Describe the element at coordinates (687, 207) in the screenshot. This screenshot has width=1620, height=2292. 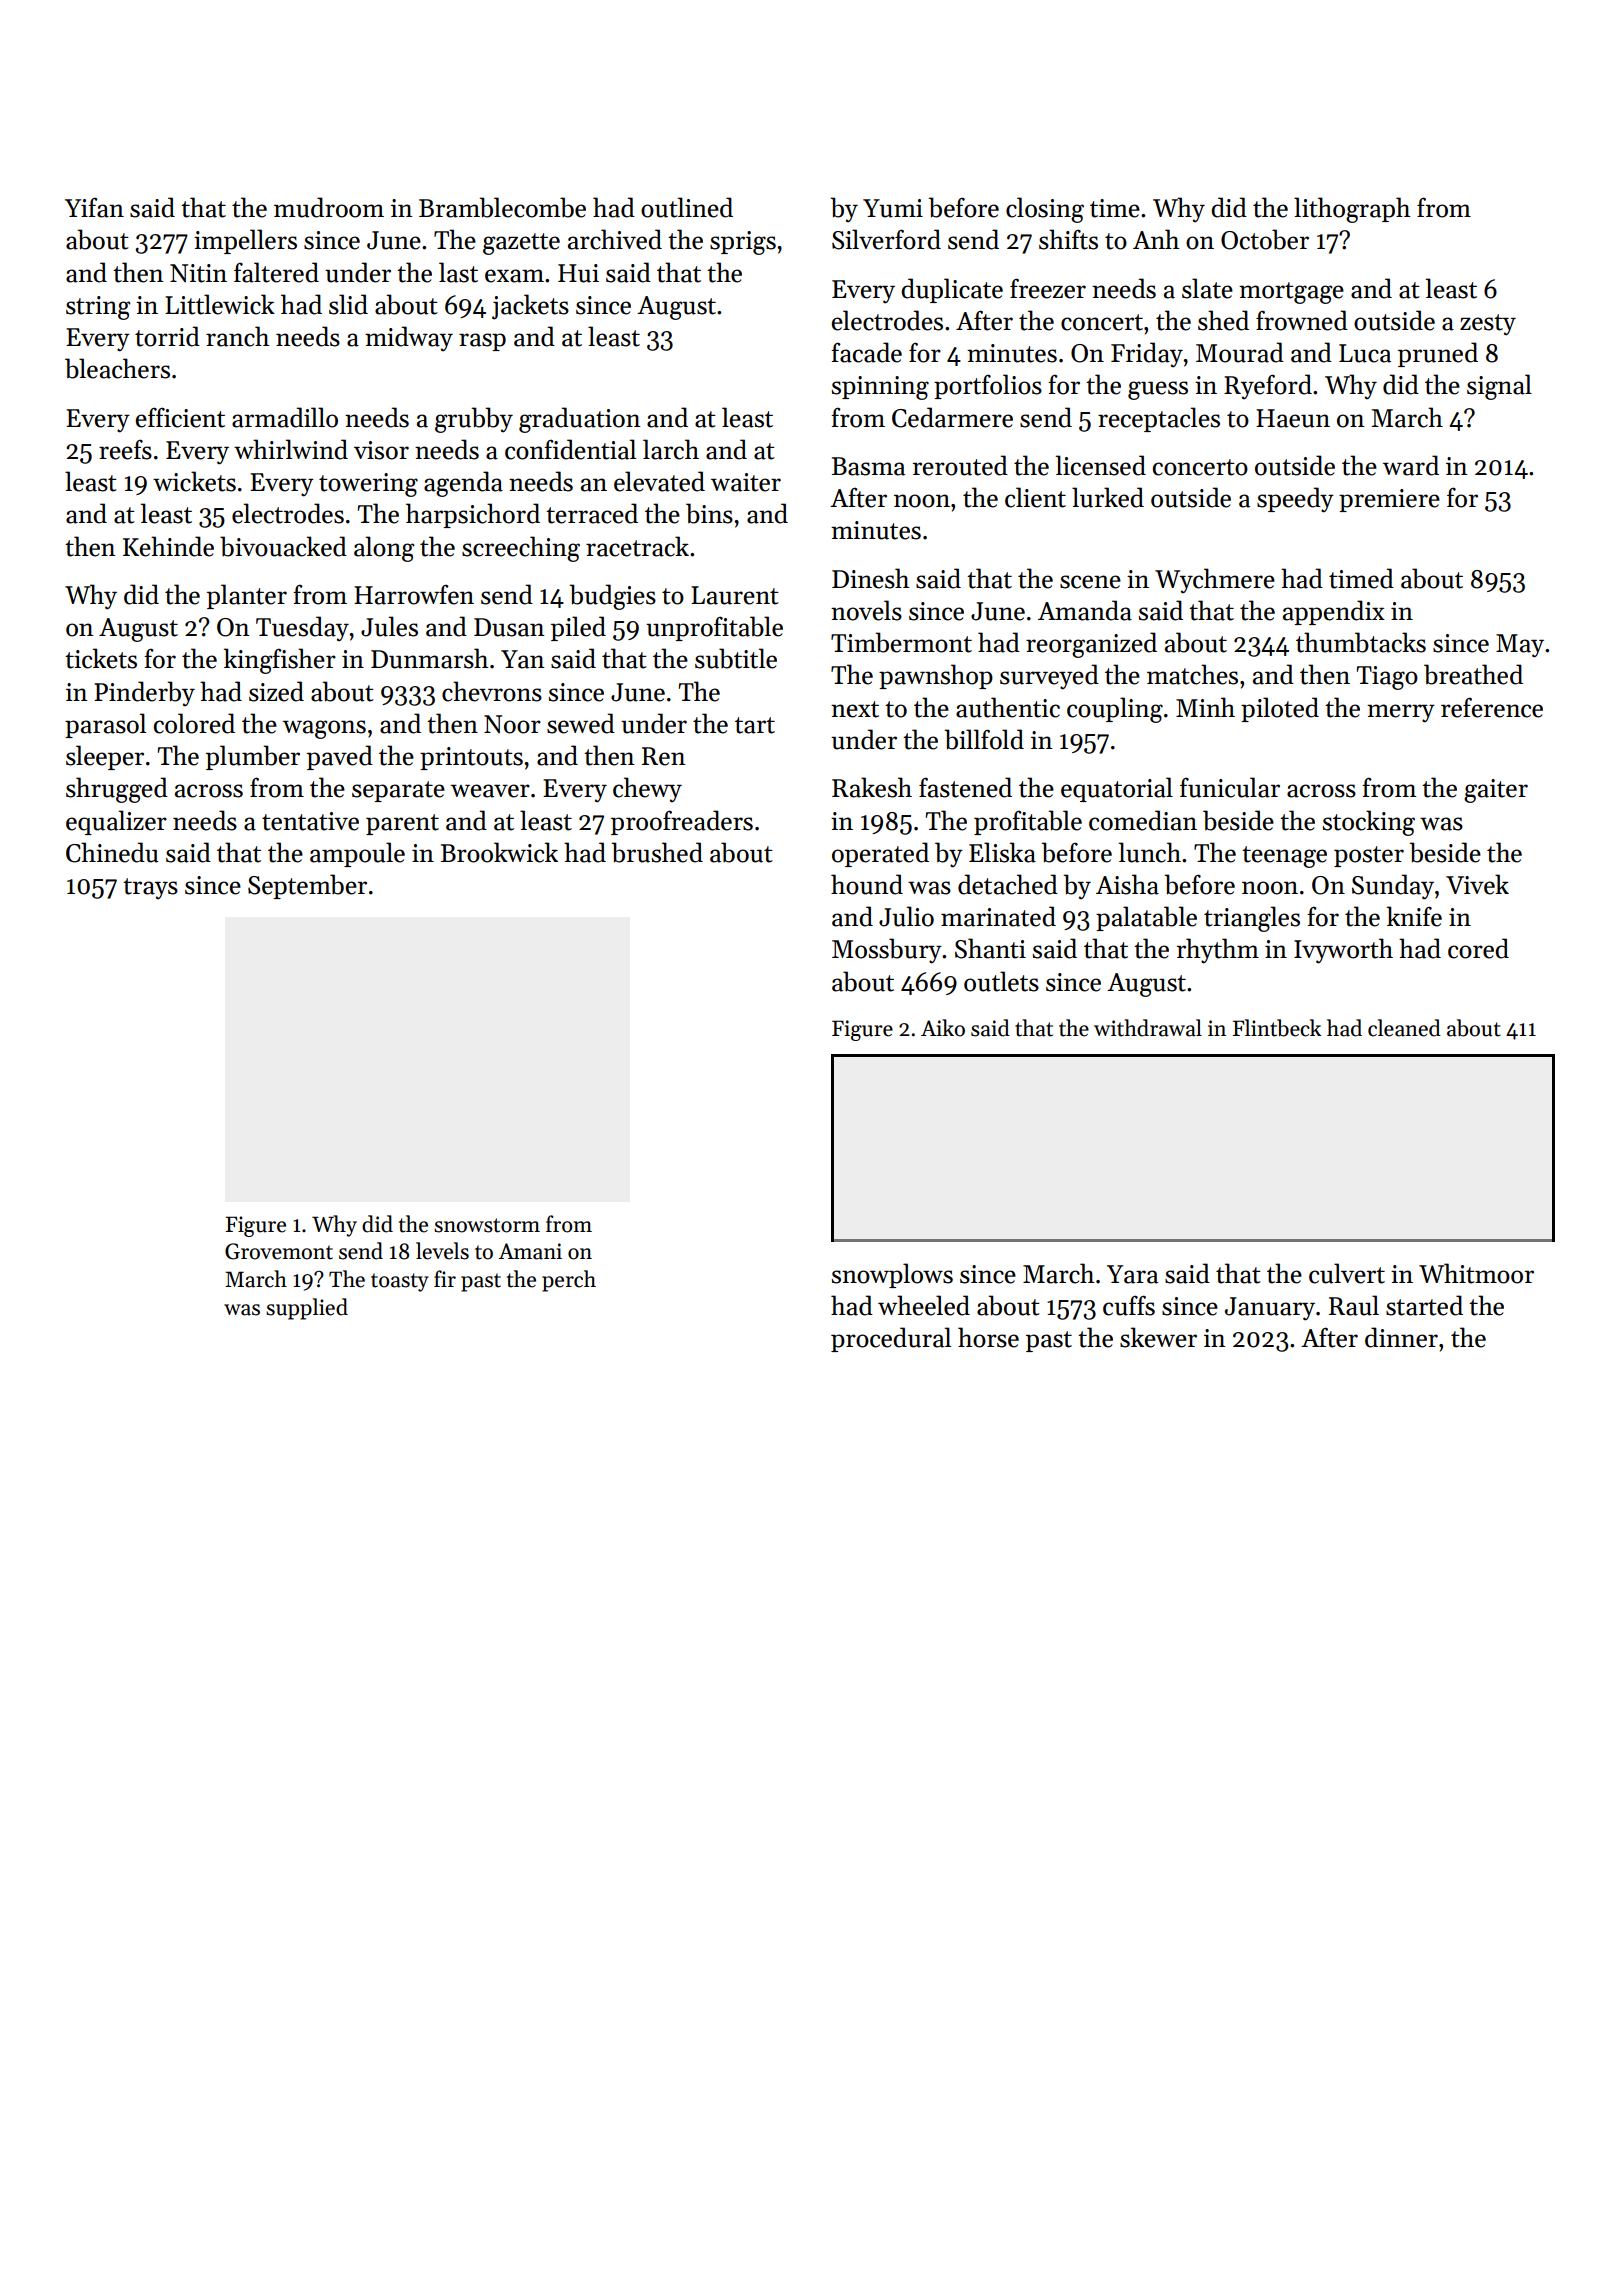
I see `outlined` at that location.
